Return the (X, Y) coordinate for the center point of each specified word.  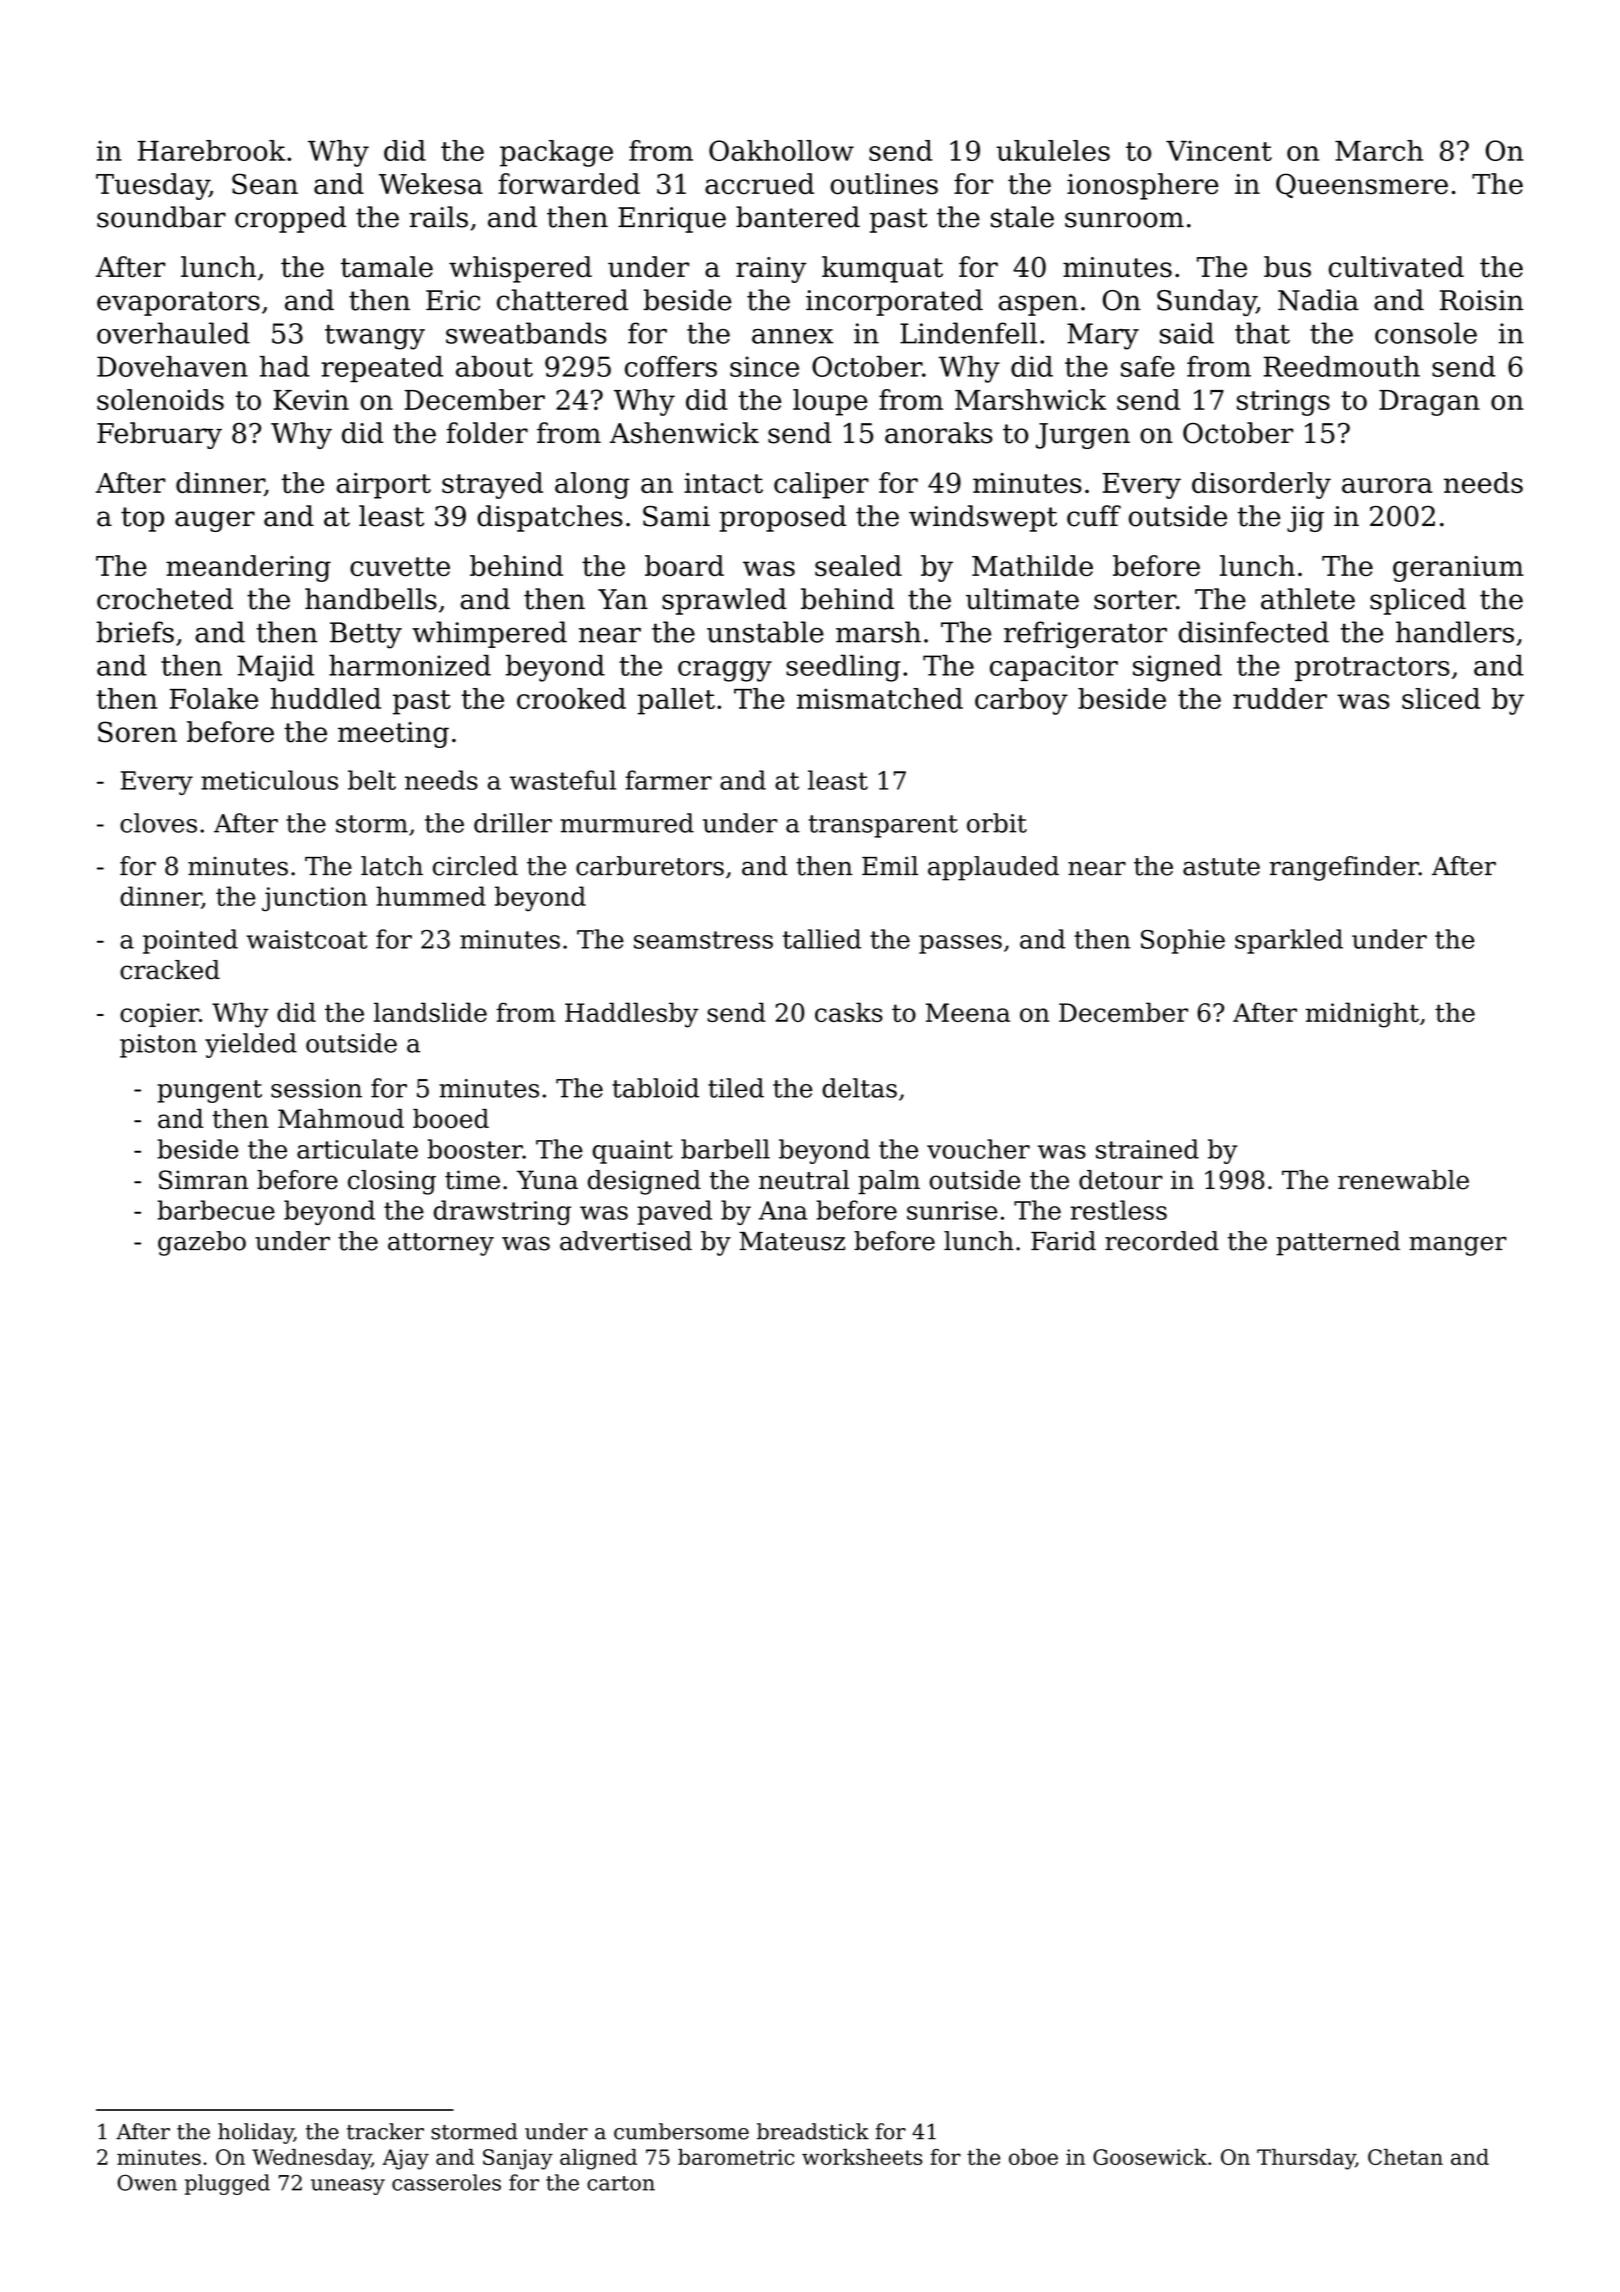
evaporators (178, 303)
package (556, 153)
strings (1283, 403)
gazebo (202, 1243)
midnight (1362, 1015)
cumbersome (681, 2131)
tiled (736, 1088)
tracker (385, 2131)
